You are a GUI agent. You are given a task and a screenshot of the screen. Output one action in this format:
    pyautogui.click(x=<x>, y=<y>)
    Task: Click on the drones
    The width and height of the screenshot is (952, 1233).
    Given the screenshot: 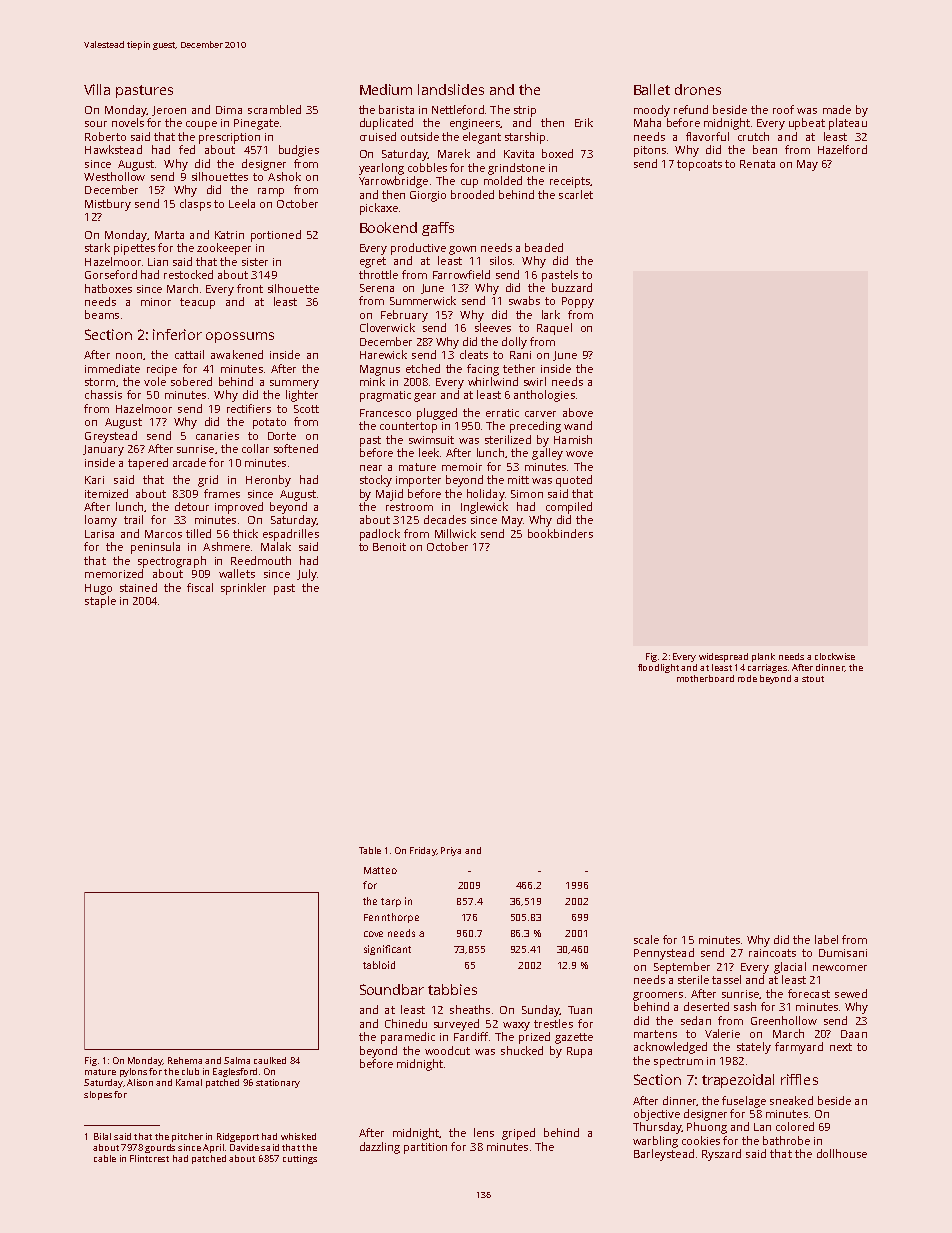 What is the action you would take?
    pyautogui.click(x=698, y=89)
